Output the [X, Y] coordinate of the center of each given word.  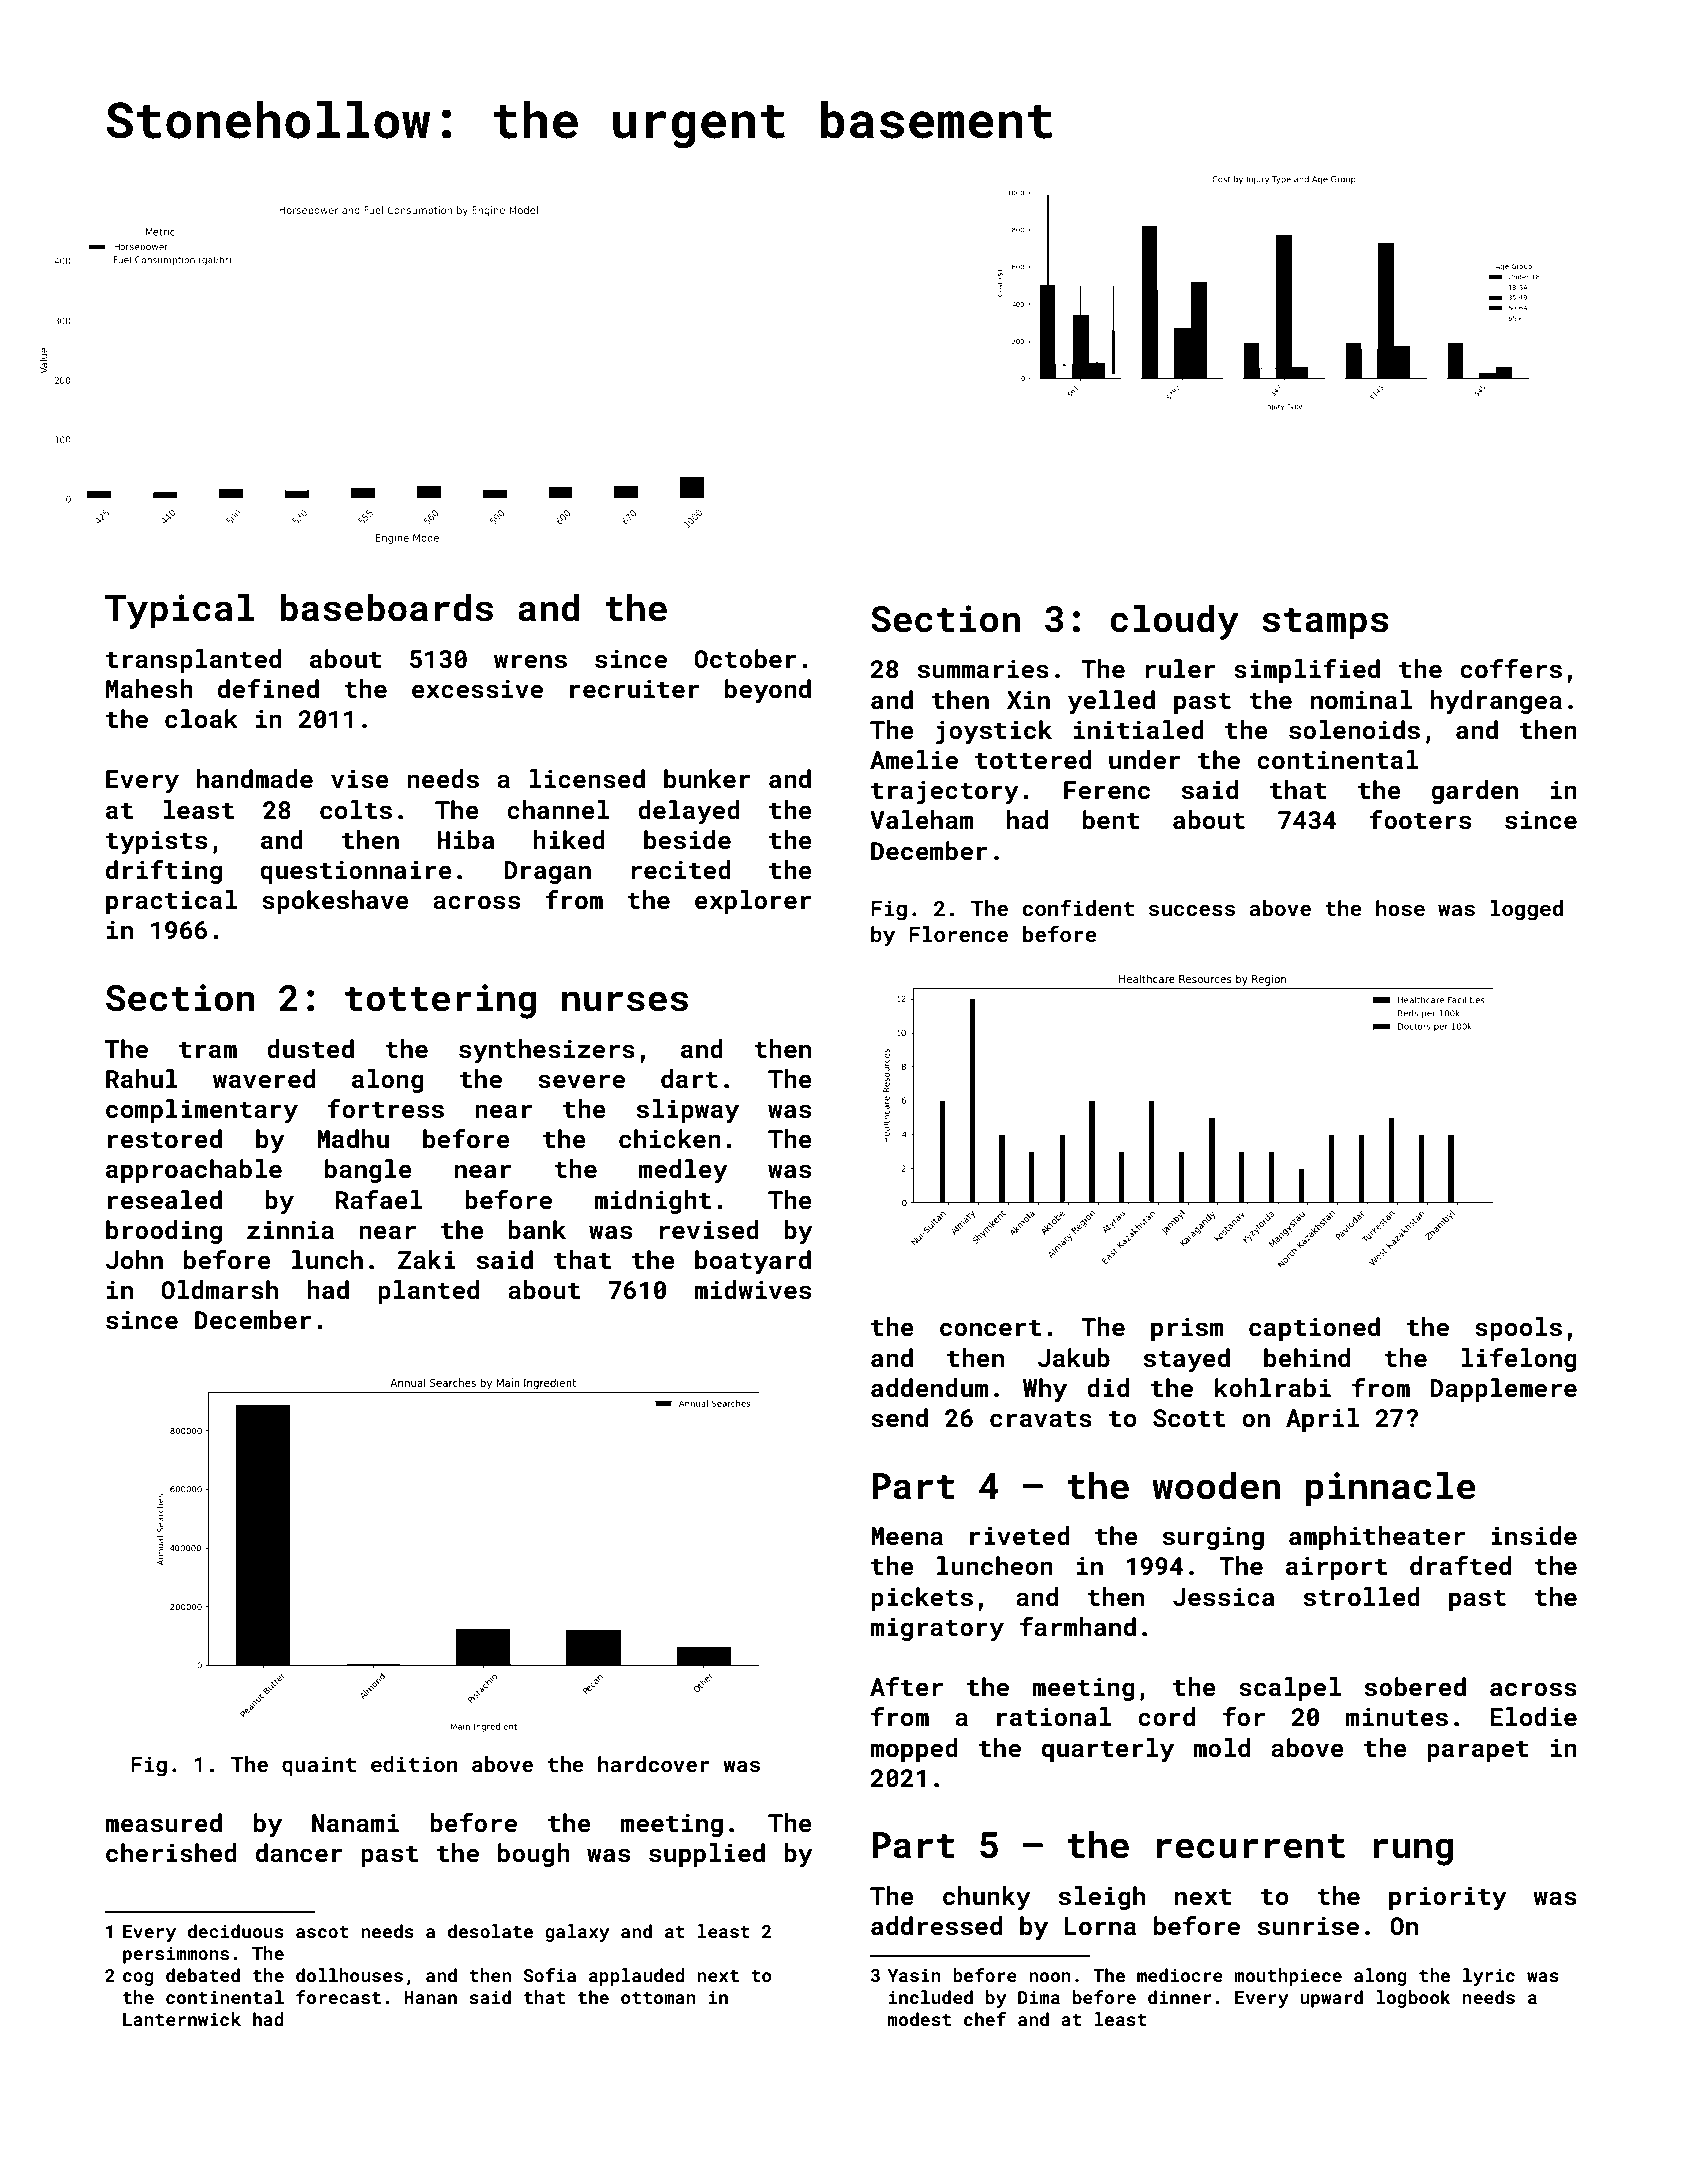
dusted [310, 1049]
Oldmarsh [219, 1290]
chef [985, 2019]
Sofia [549, 1975]
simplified [1307, 671]
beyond [768, 691]
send [899, 1418]
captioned [1314, 1329]
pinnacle [1391, 1489]
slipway [688, 1111]
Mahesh [149, 689]
